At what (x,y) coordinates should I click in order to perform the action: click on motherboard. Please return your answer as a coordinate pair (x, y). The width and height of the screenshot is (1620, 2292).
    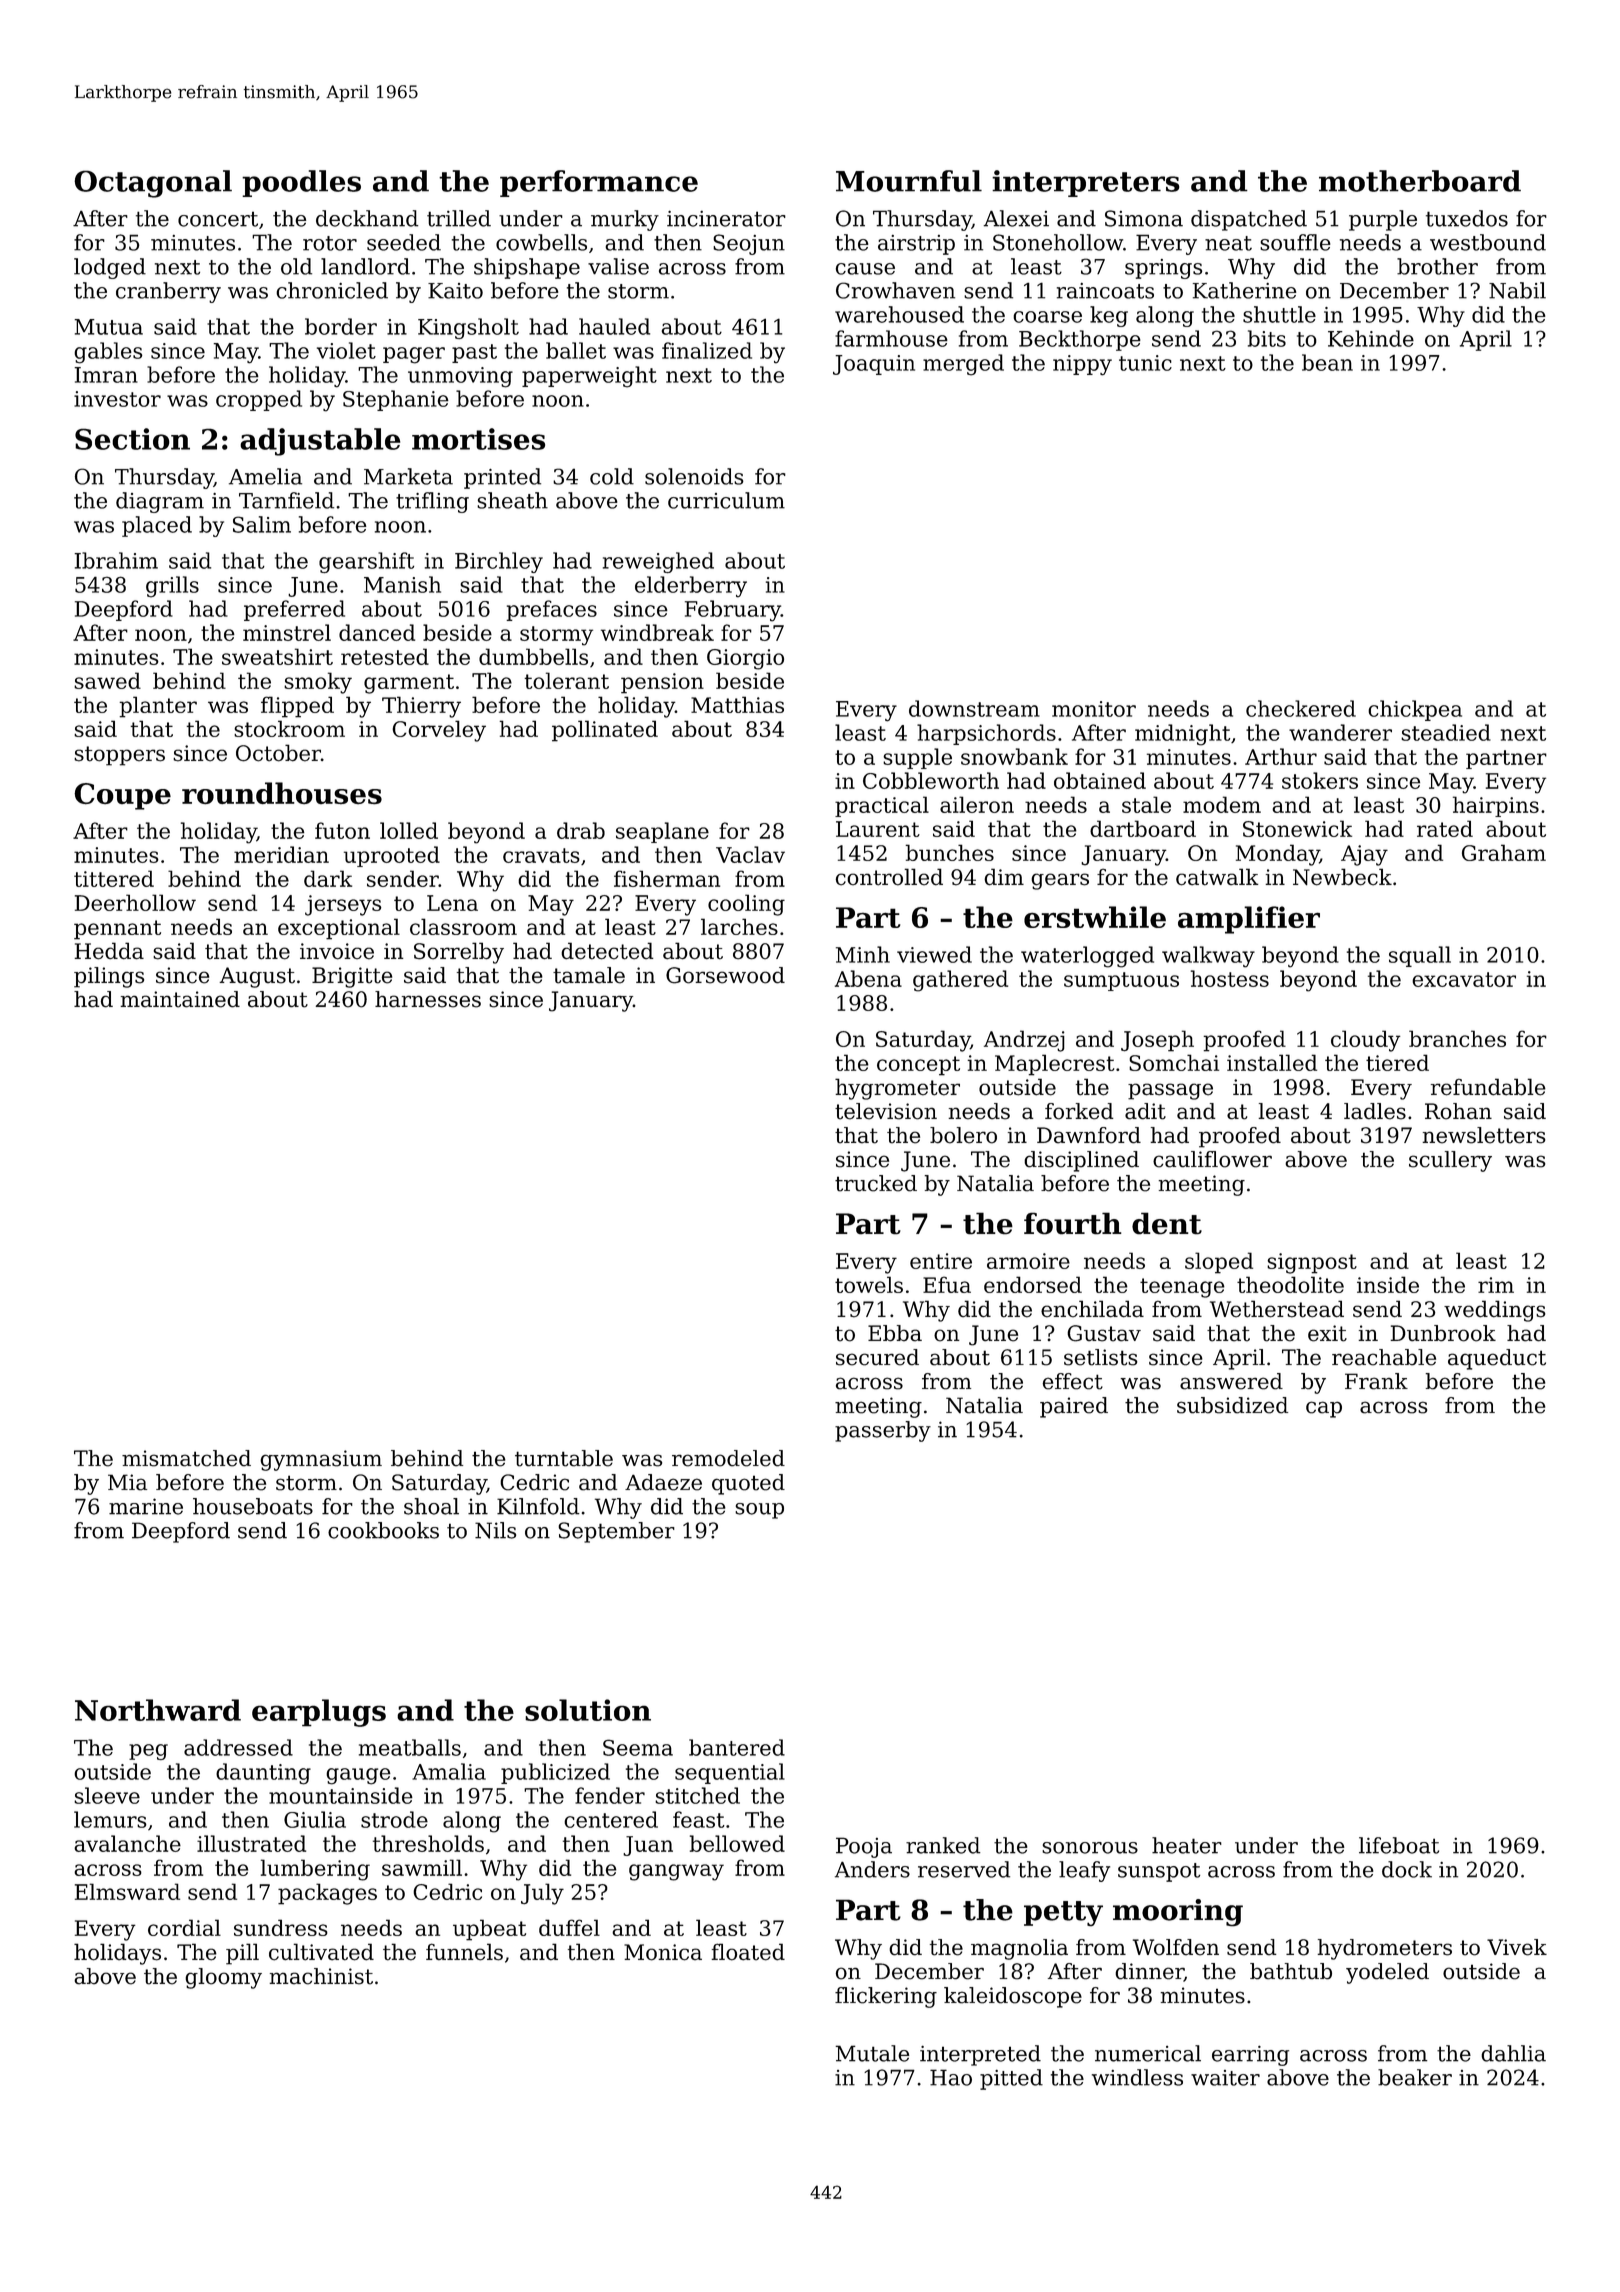
    Looking at the image, I should click on (1420, 181).
